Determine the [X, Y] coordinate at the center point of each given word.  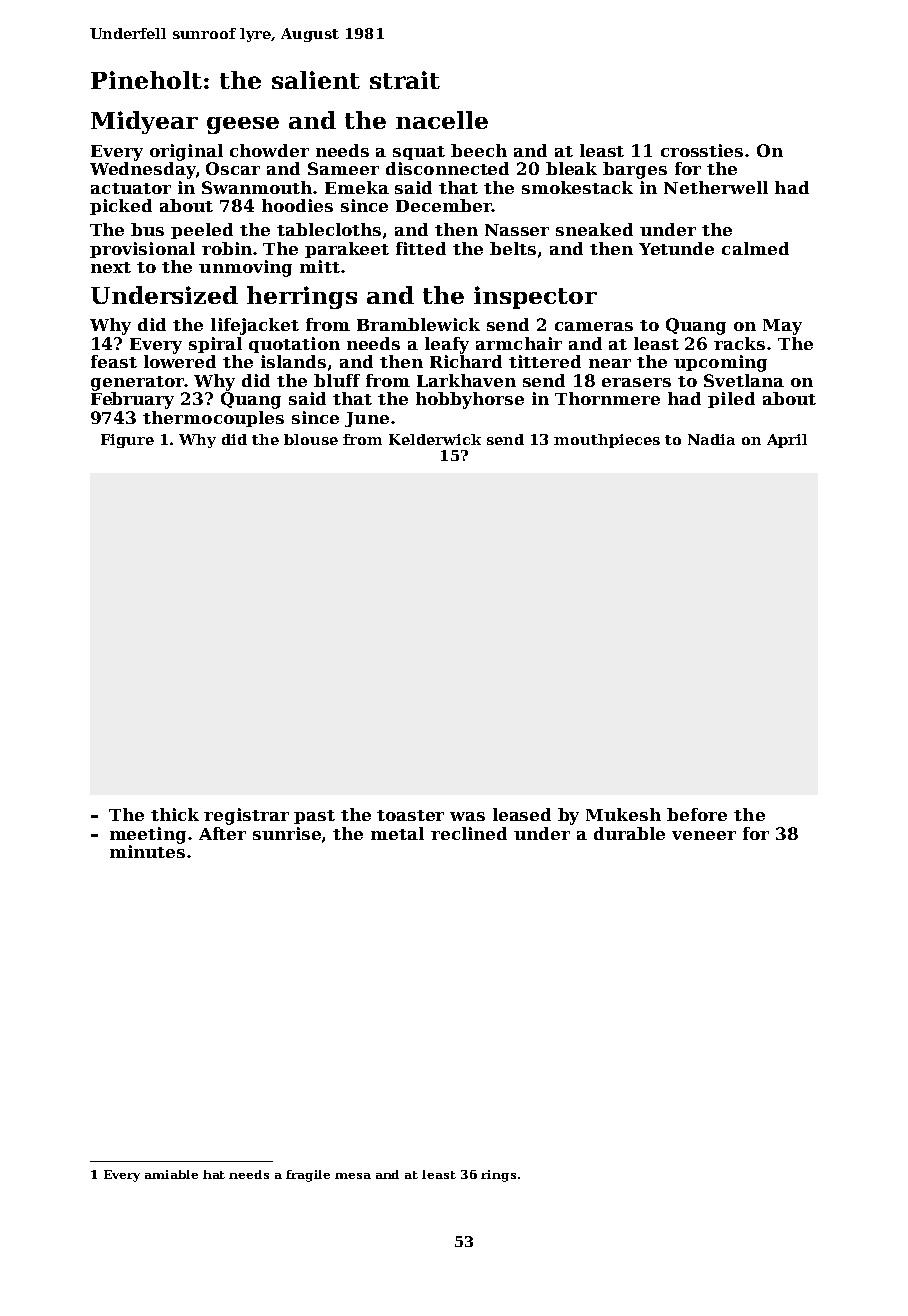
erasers [636, 382]
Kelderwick [435, 439]
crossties [702, 150]
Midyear [144, 122]
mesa [353, 1176]
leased [522, 814]
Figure [127, 441]
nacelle [442, 120]
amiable [171, 1174]
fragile [308, 1176]
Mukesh [623, 814]
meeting [148, 835]
